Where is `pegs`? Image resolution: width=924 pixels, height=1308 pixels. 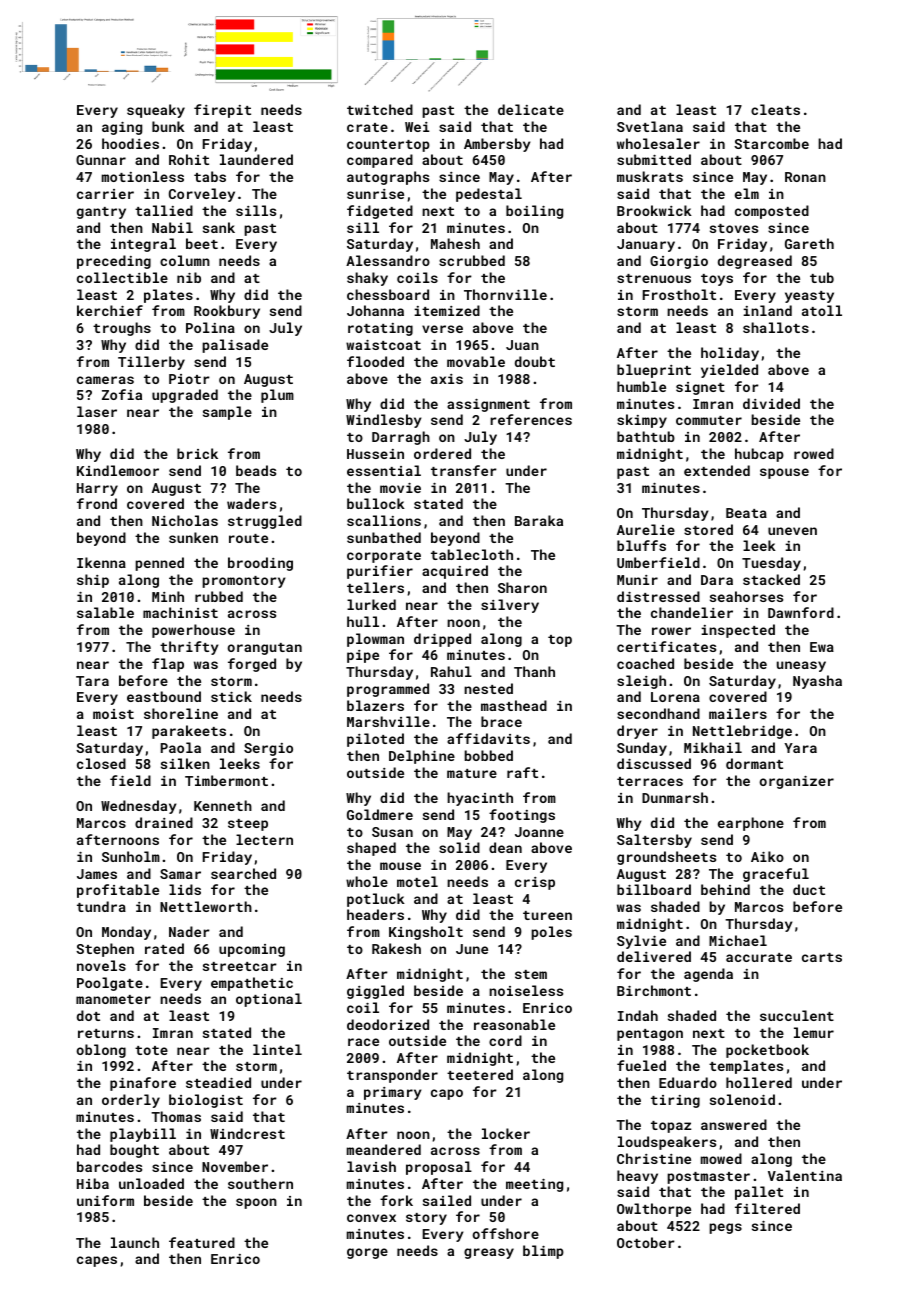 pegs is located at coordinates (725, 1228).
